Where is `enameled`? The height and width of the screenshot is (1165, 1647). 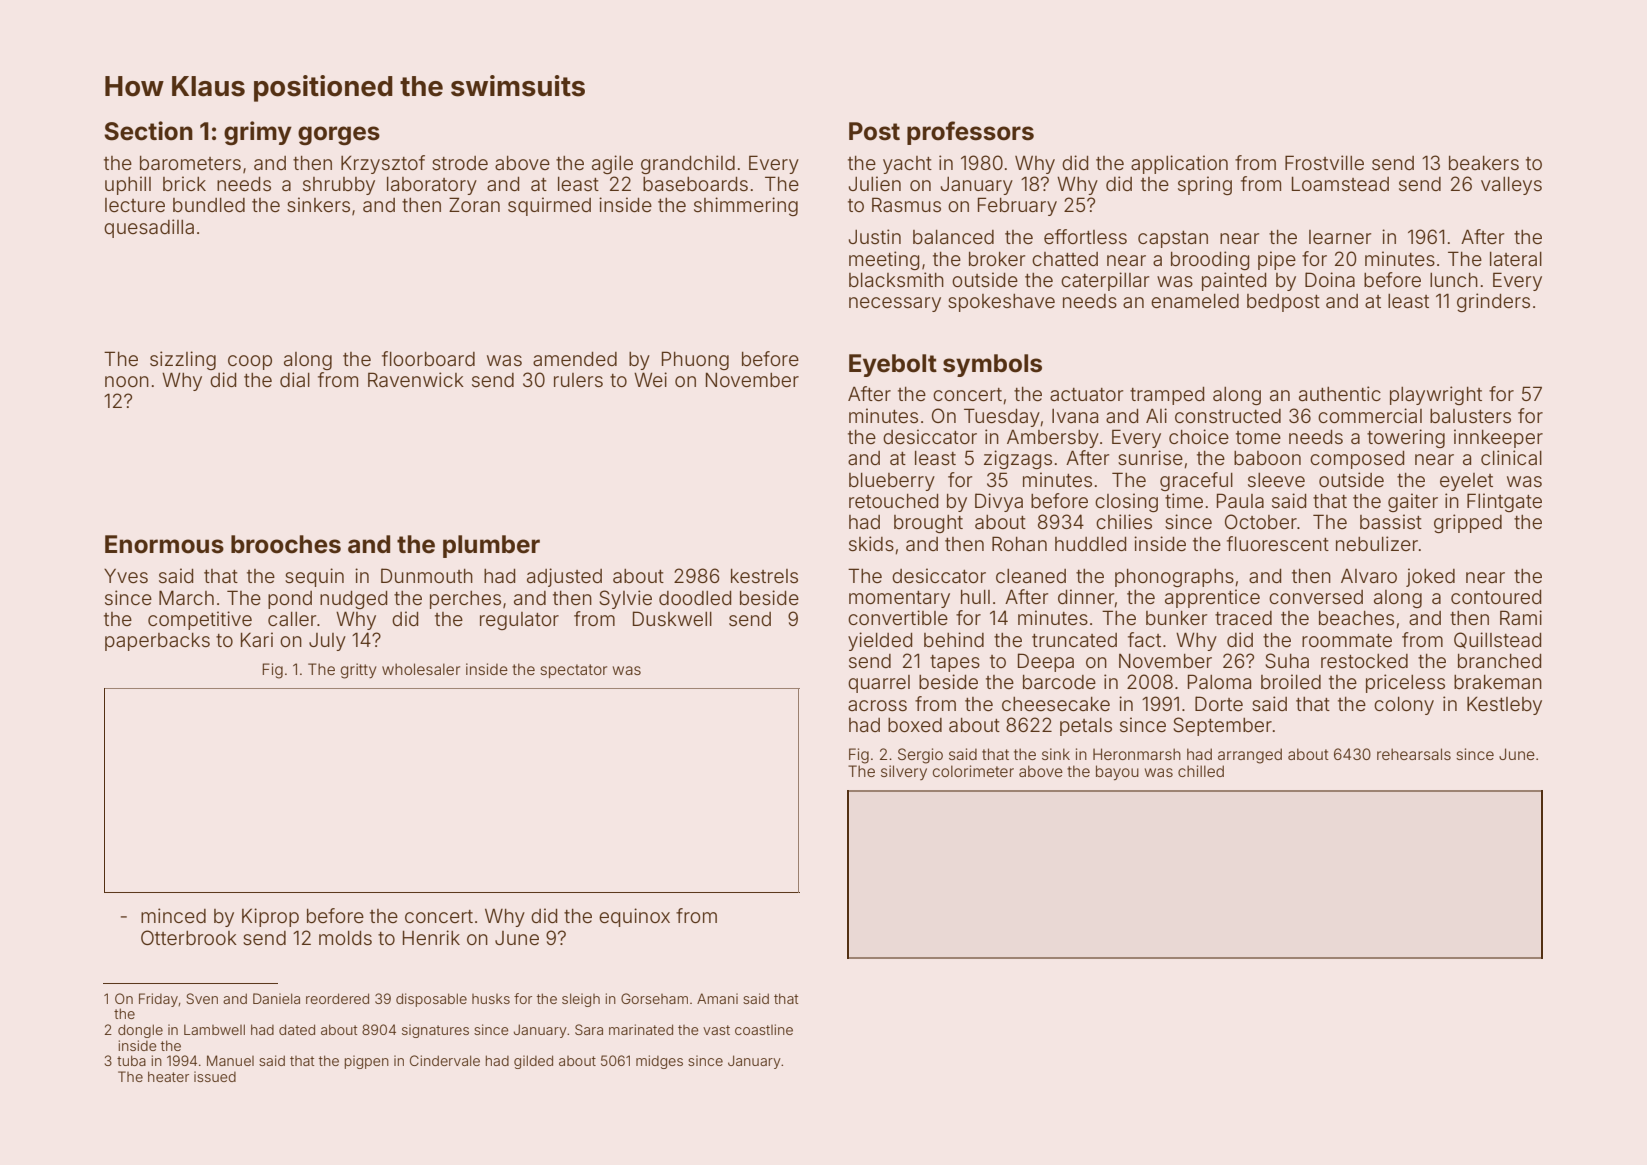
enameled is located at coordinates (1195, 301).
